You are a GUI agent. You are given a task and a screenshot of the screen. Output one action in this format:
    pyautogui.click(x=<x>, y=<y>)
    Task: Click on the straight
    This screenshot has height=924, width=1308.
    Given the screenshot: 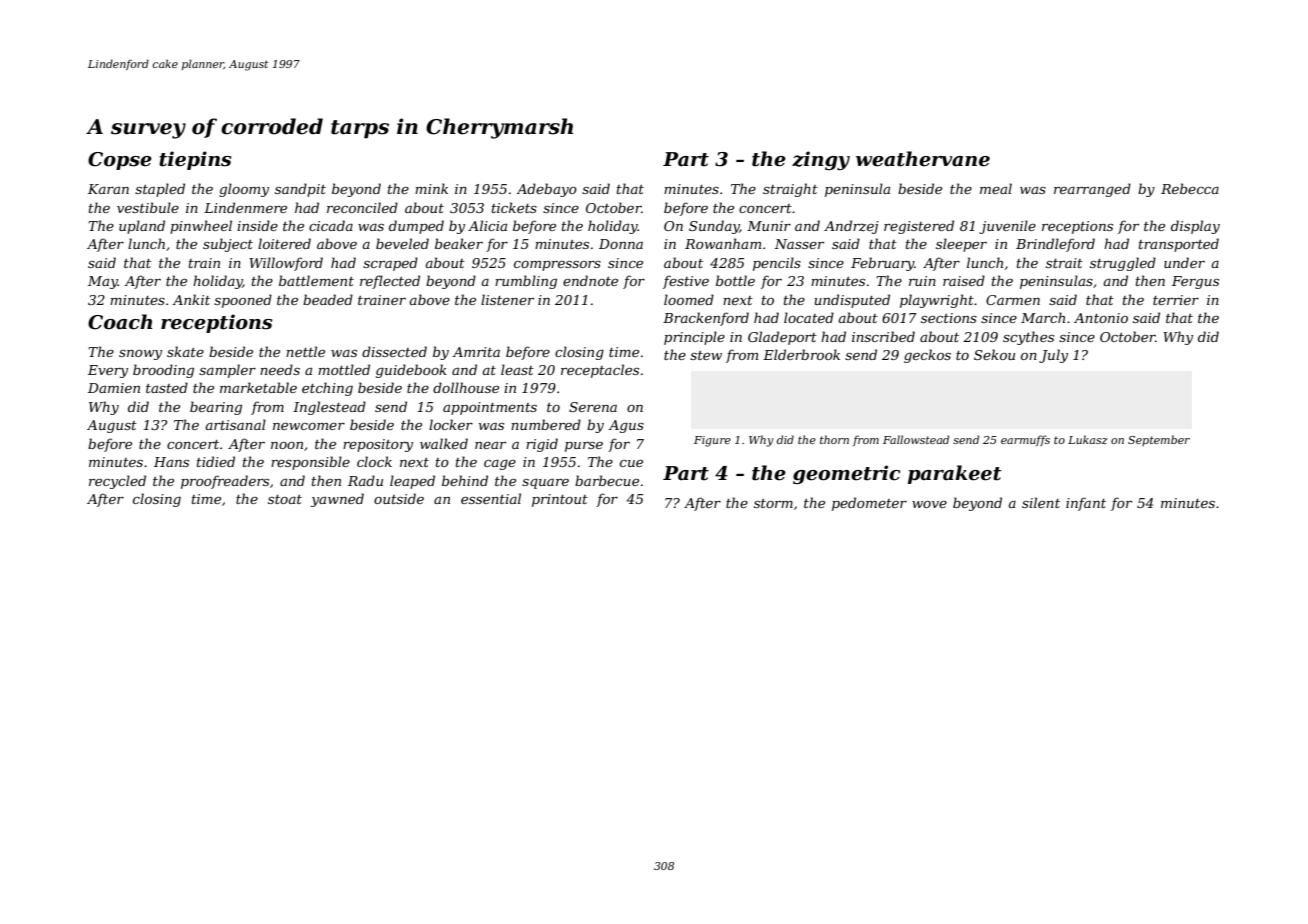 What is the action you would take?
    pyautogui.click(x=790, y=190)
